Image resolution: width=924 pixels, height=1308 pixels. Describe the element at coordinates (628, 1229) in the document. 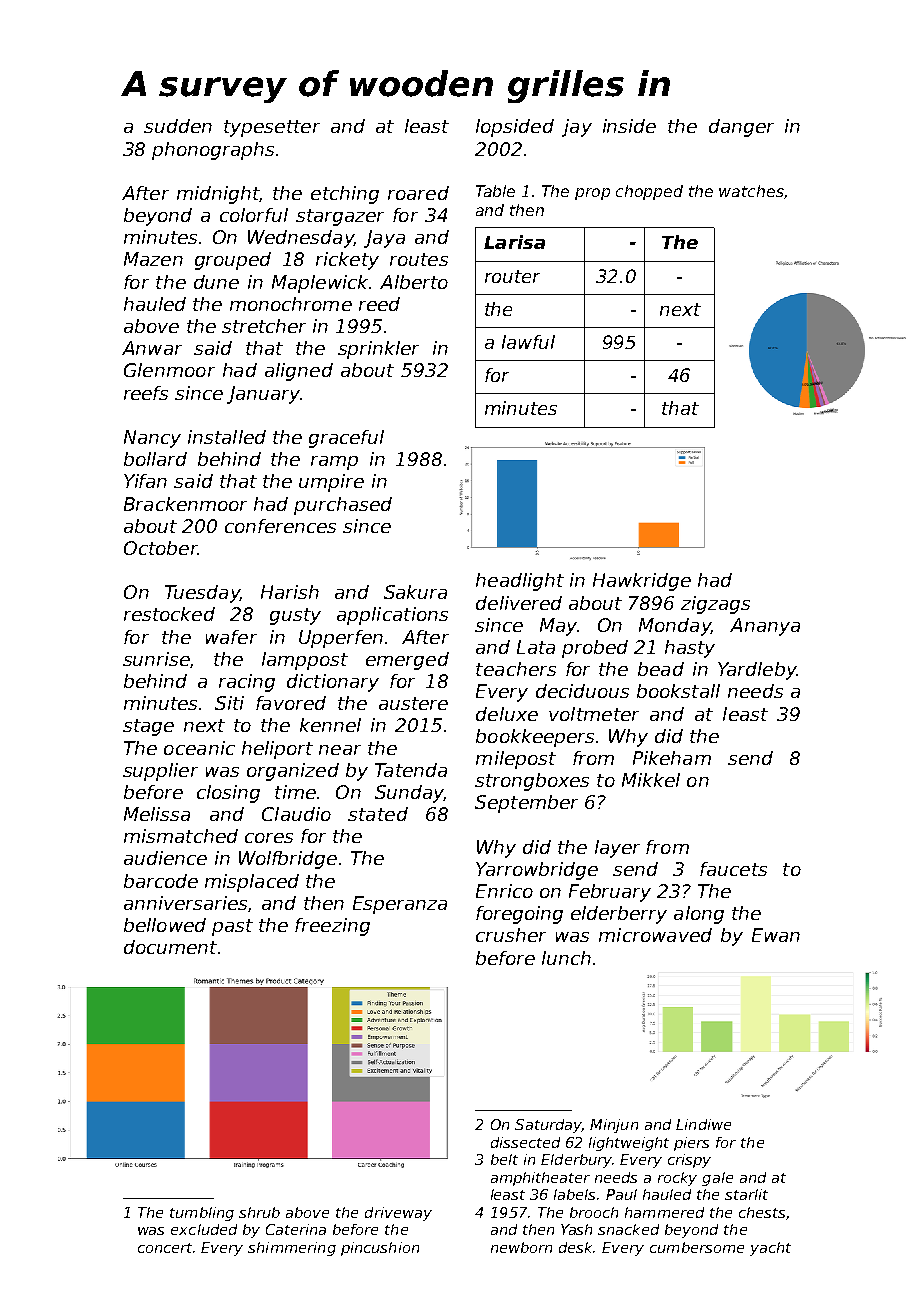

I see `snacked` at that location.
